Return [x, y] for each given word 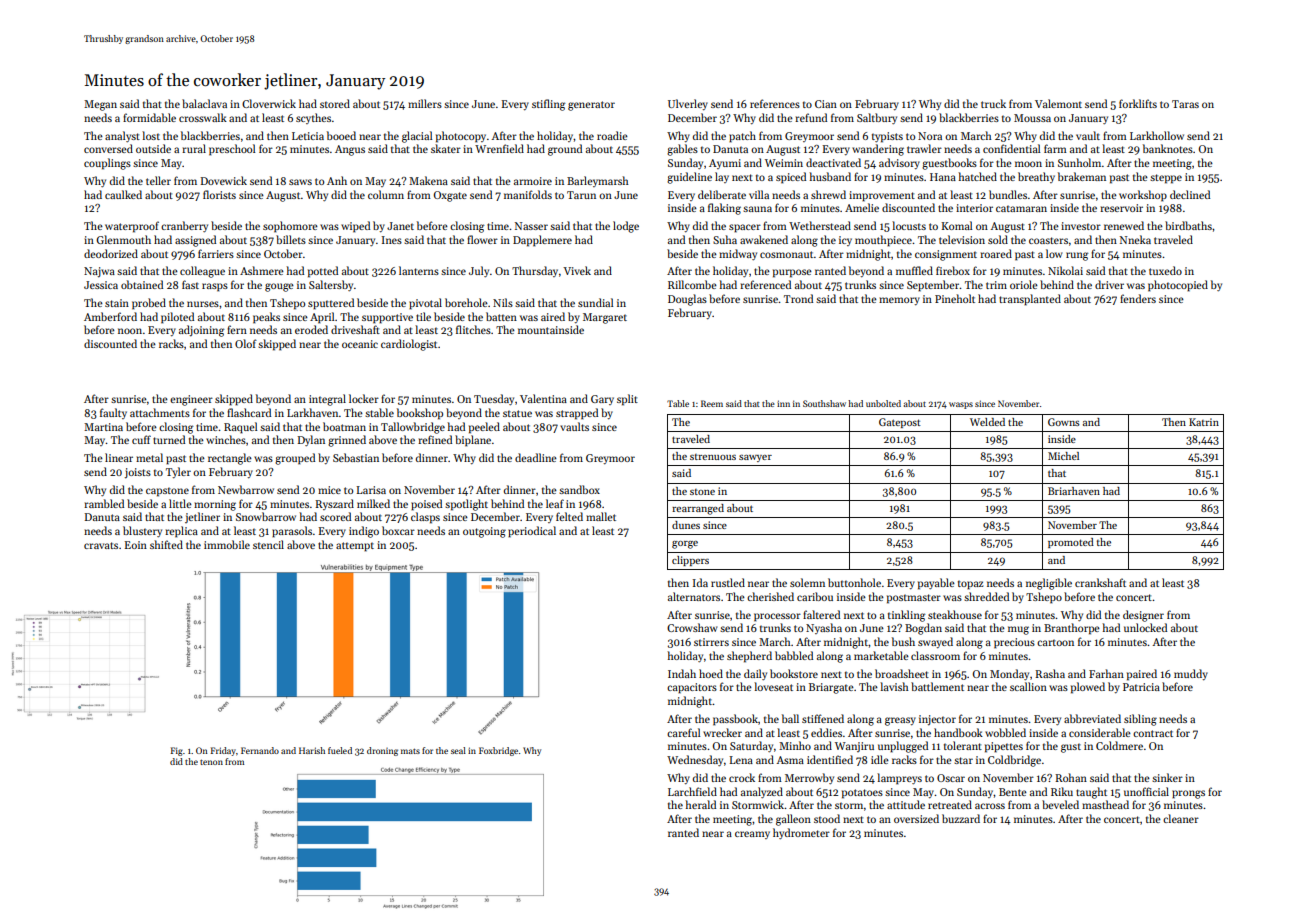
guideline [689, 178]
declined [1190, 194]
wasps [961, 405]
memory [899, 301]
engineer [191, 400]
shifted [166, 544]
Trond [798, 298]
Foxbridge [498, 751]
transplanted [1030, 300]
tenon [211, 762]
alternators [694, 596]
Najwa [99, 272]
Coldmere [1119, 745]
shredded [986, 596]
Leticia [308, 136]
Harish [312, 750]
